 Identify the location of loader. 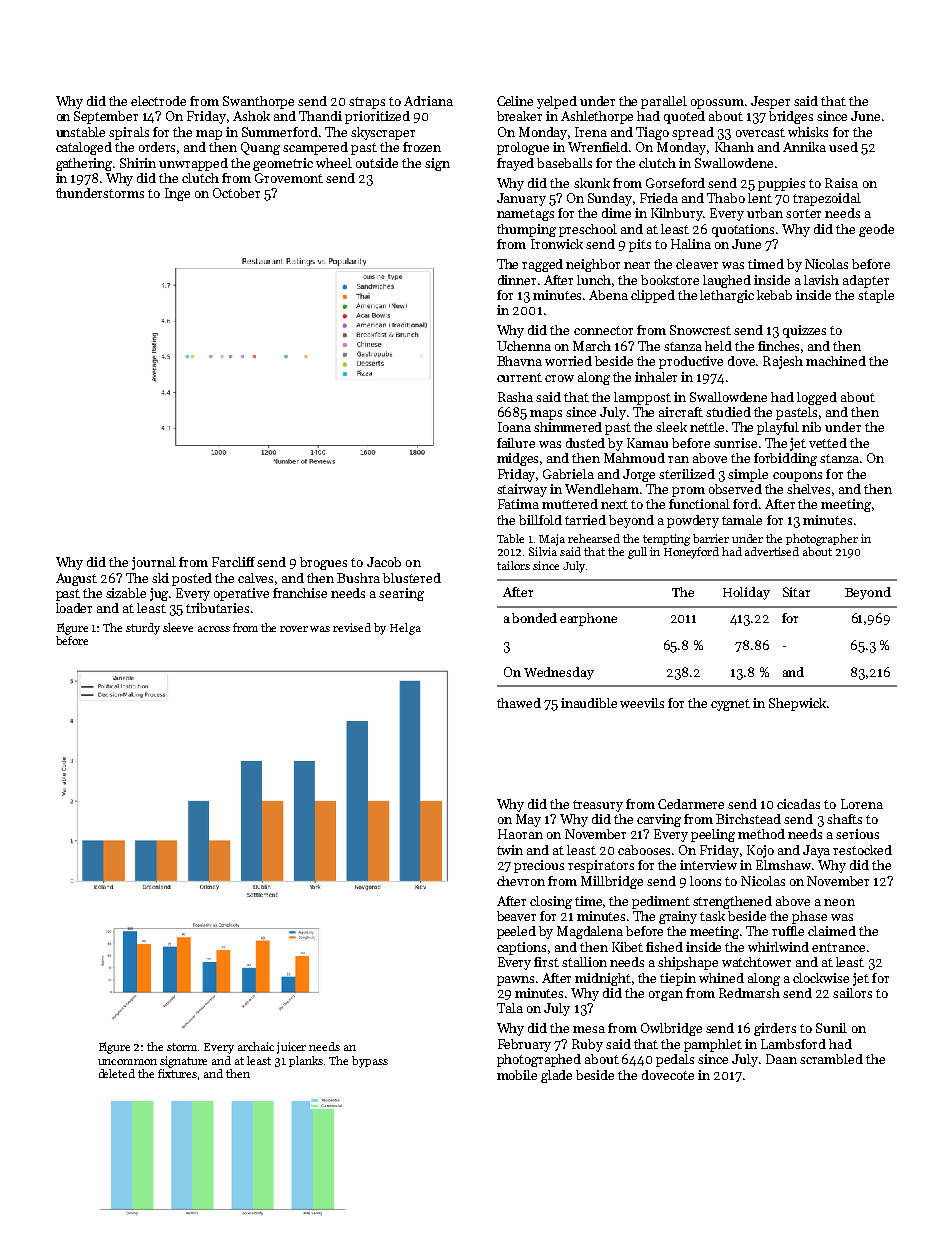
(74, 608).
